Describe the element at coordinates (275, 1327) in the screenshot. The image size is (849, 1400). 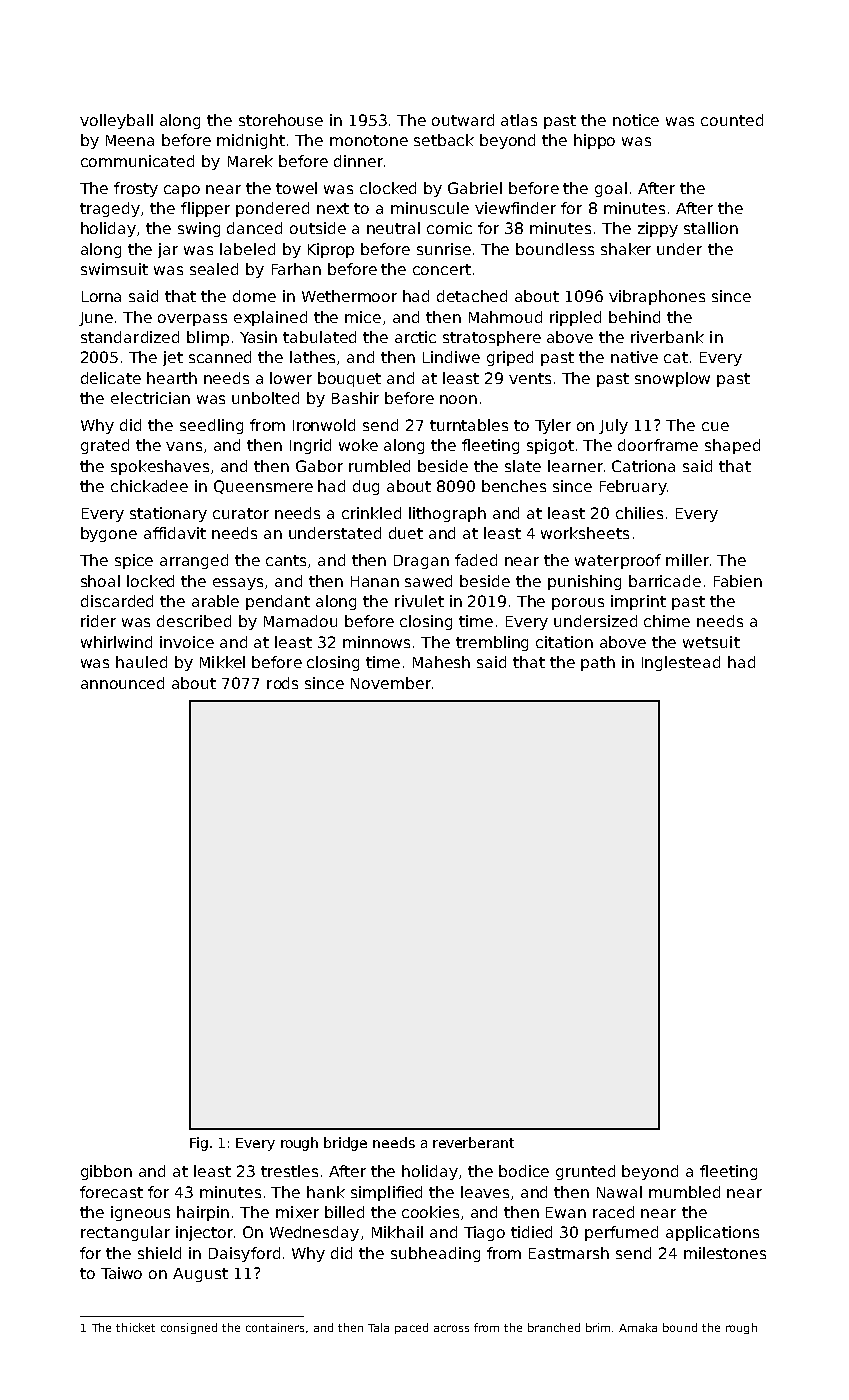
I see `containers` at that location.
